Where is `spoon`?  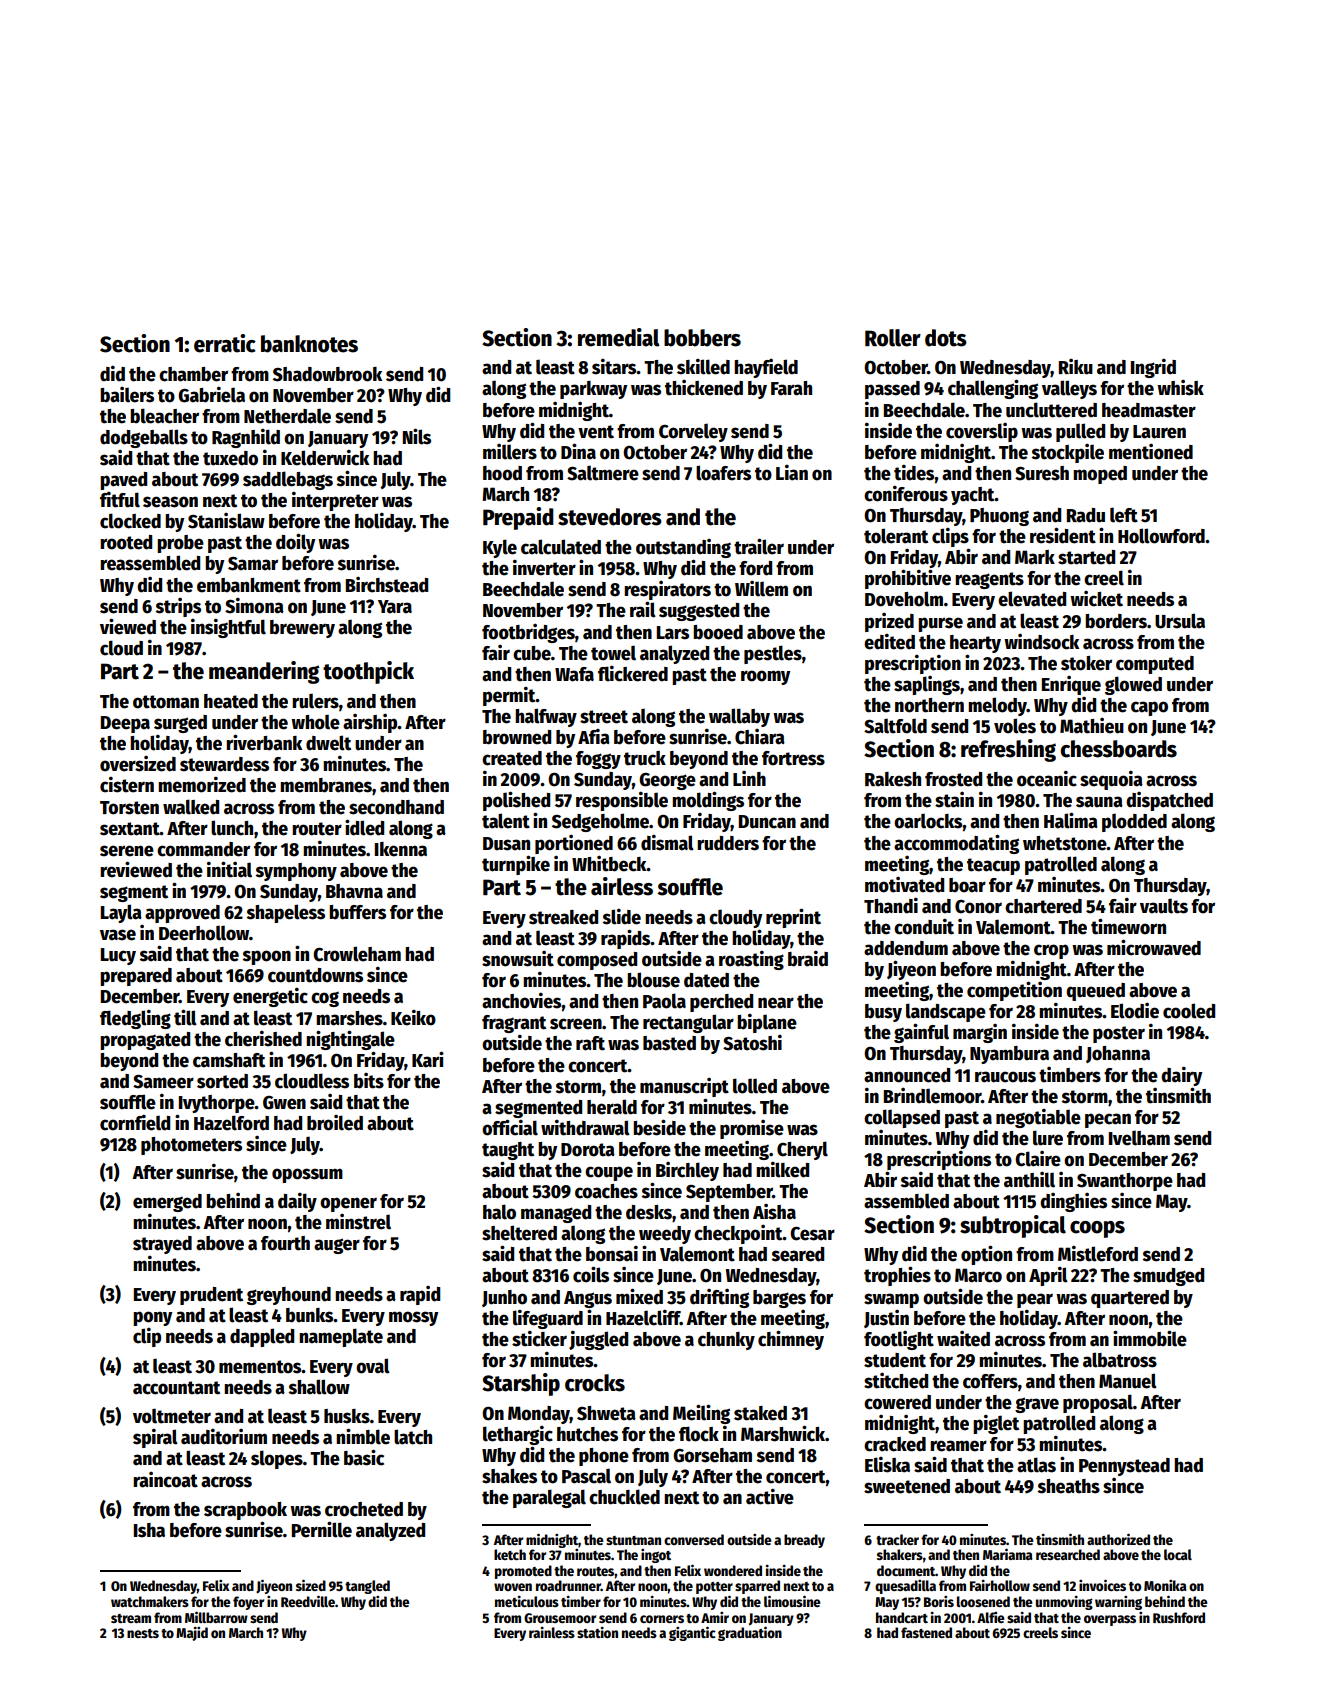
spoon is located at coordinates (267, 957).
